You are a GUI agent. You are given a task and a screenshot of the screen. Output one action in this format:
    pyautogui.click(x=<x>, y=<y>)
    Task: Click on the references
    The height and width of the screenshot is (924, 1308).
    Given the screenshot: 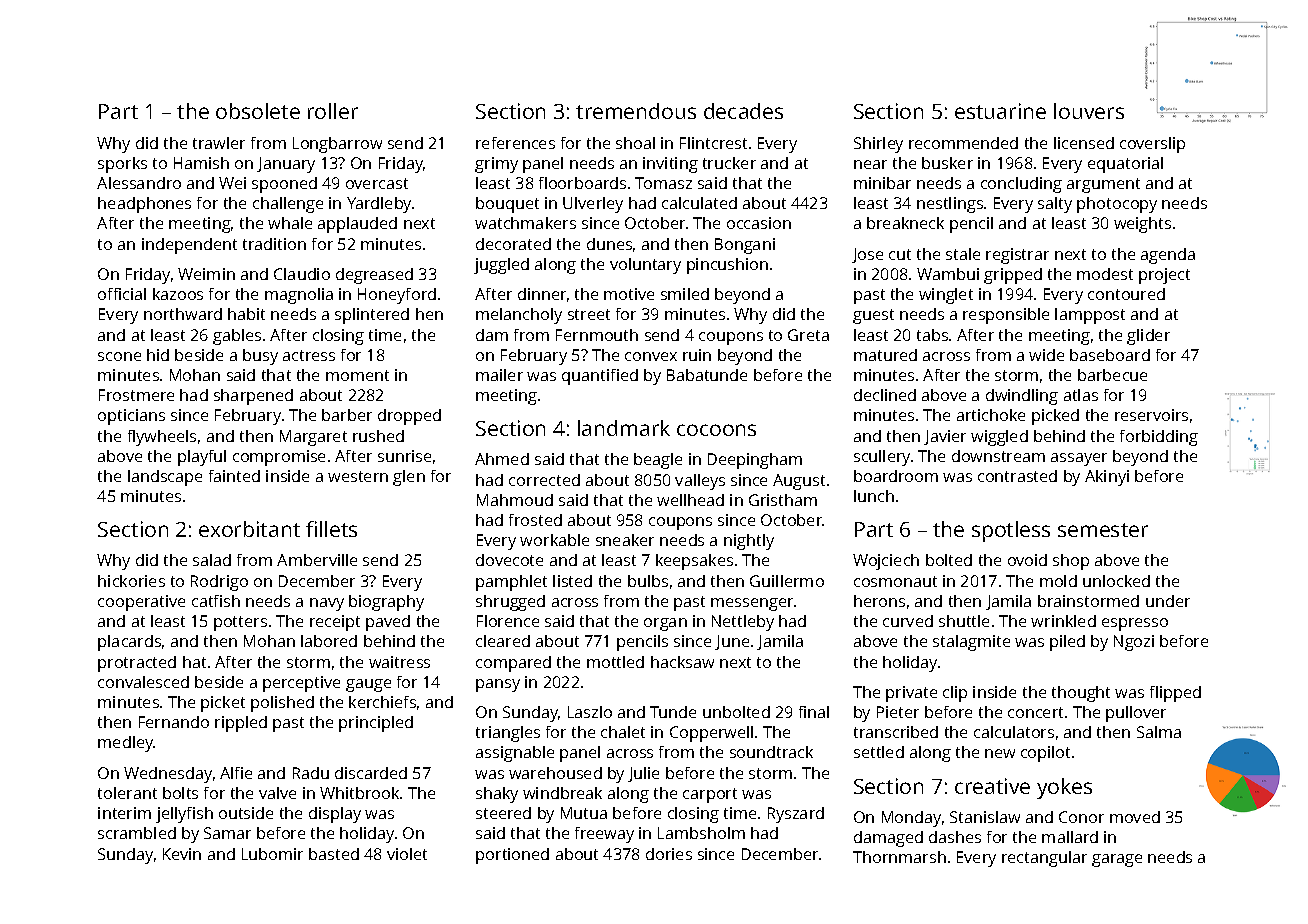 What is the action you would take?
    pyautogui.click(x=515, y=143)
